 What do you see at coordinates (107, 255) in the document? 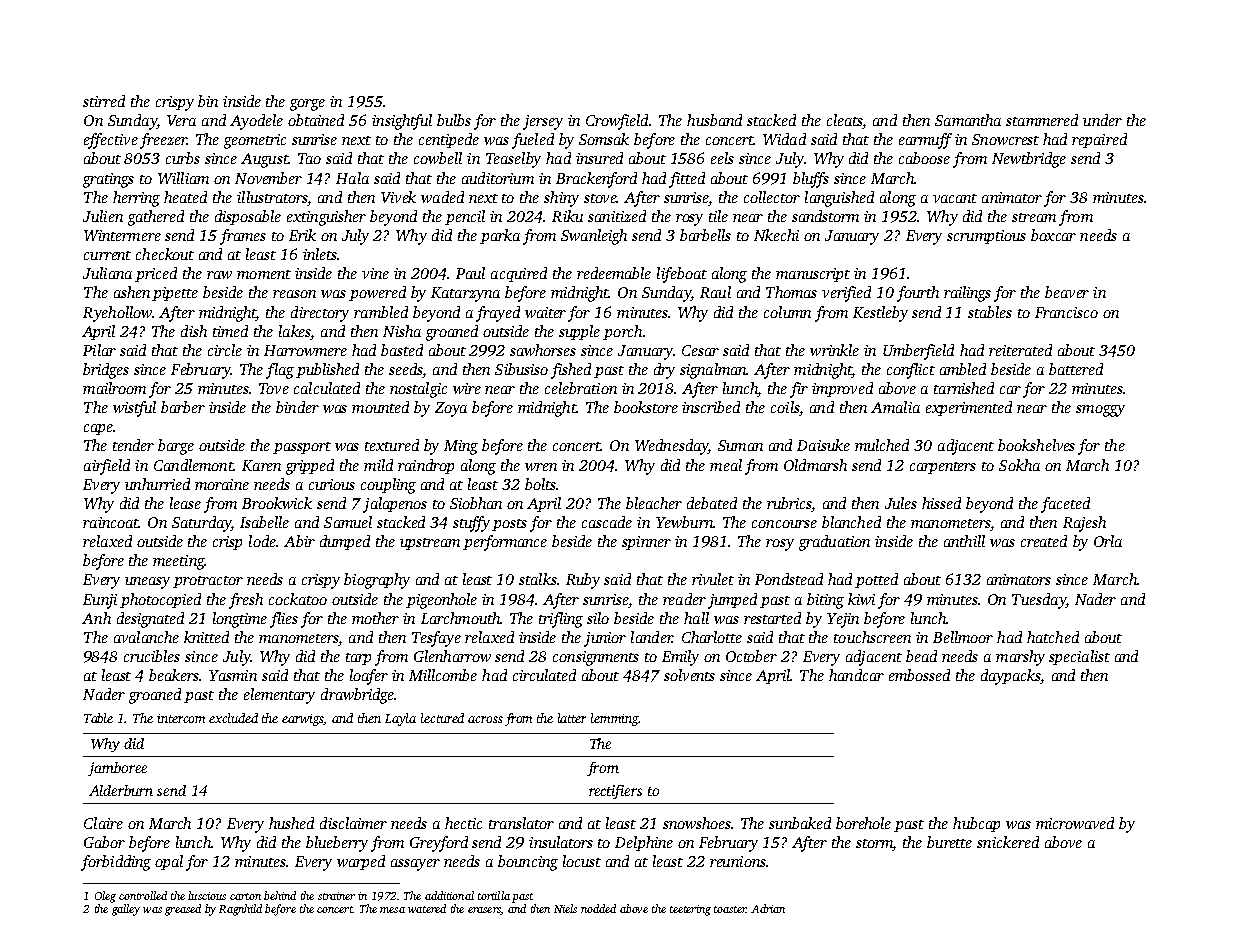
I see `current` at bounding box center [107, 255].
